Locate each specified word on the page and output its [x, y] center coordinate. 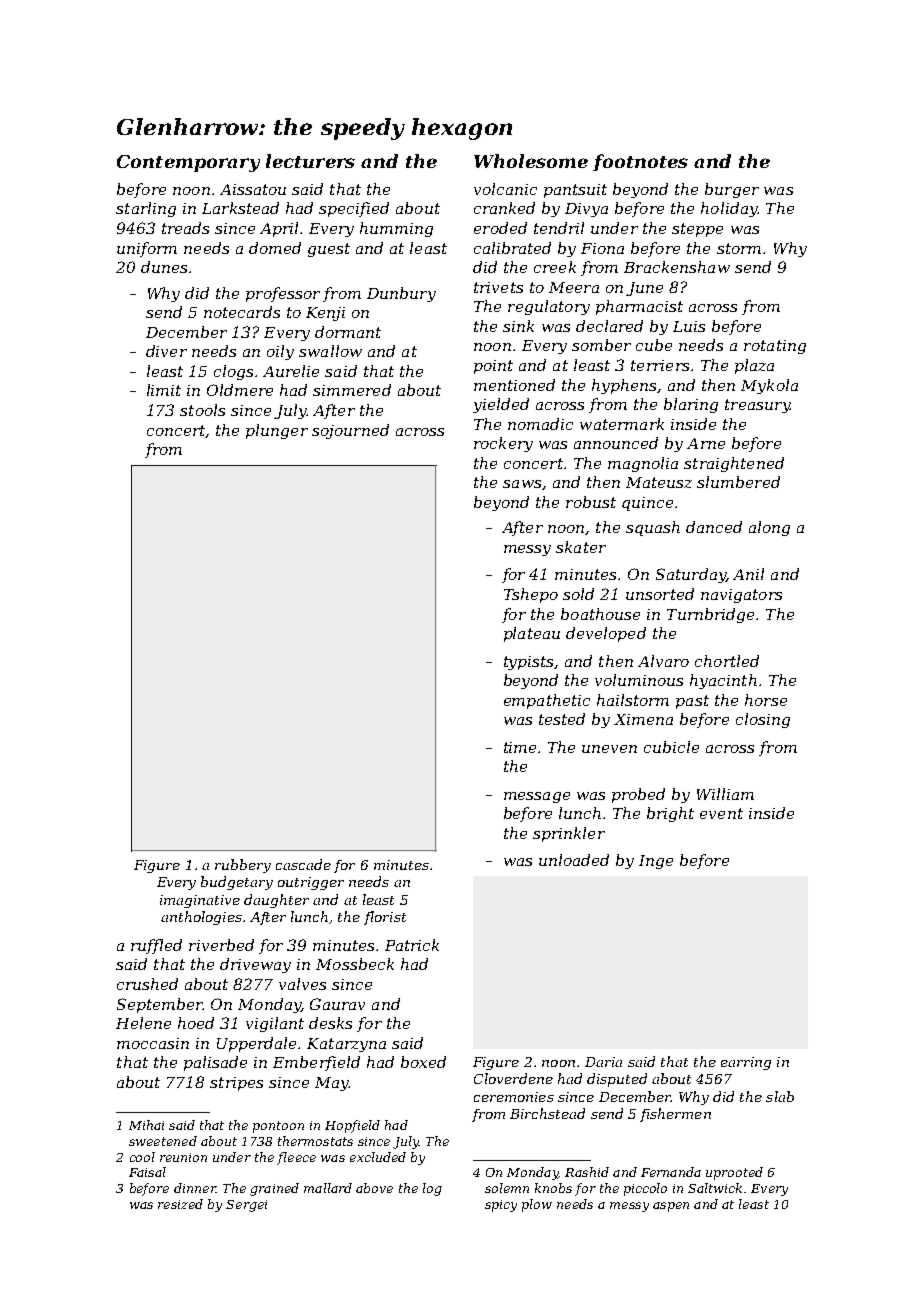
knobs [553, 1188]
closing [763, 720]
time [520, 747]
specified [354, 209]
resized [180, 1204]
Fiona [602, 248]
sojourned [350, 431]
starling [146, 209]
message [537, 797]
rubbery [243, 866]
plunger [277, 431]
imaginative [200, 901]
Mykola [769, 386]
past [692, 702]
